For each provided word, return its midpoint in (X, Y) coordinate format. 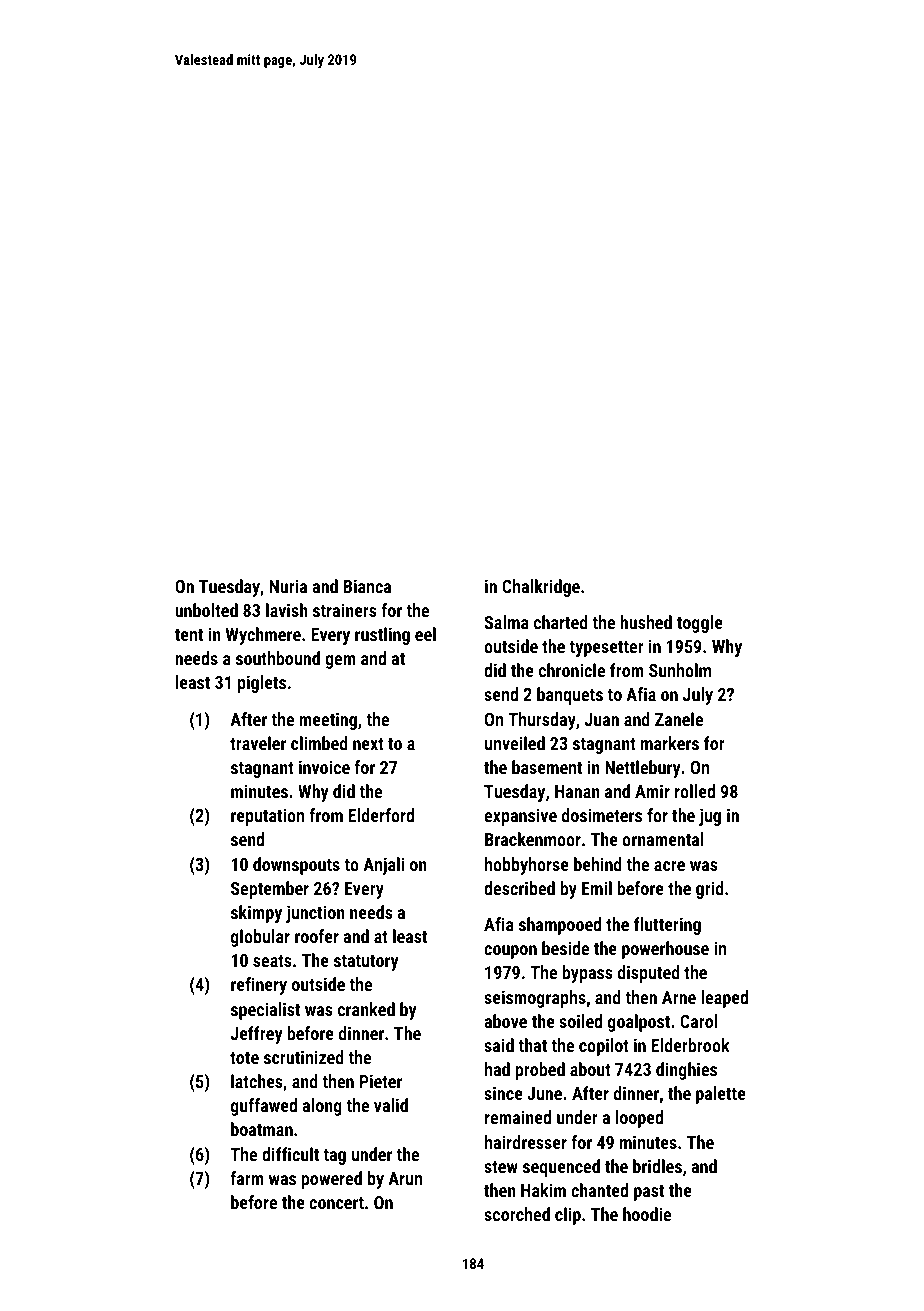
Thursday (542, 721)
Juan (601, 719)
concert (336, 1203)
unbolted (206, 610)
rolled (695, 791)
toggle (700, 624)
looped (639, 1119)
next (368, 744)
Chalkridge (541, 588)
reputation (267, 817)
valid (391, 1105)
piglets (262, 684)
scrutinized (304, 1057)
